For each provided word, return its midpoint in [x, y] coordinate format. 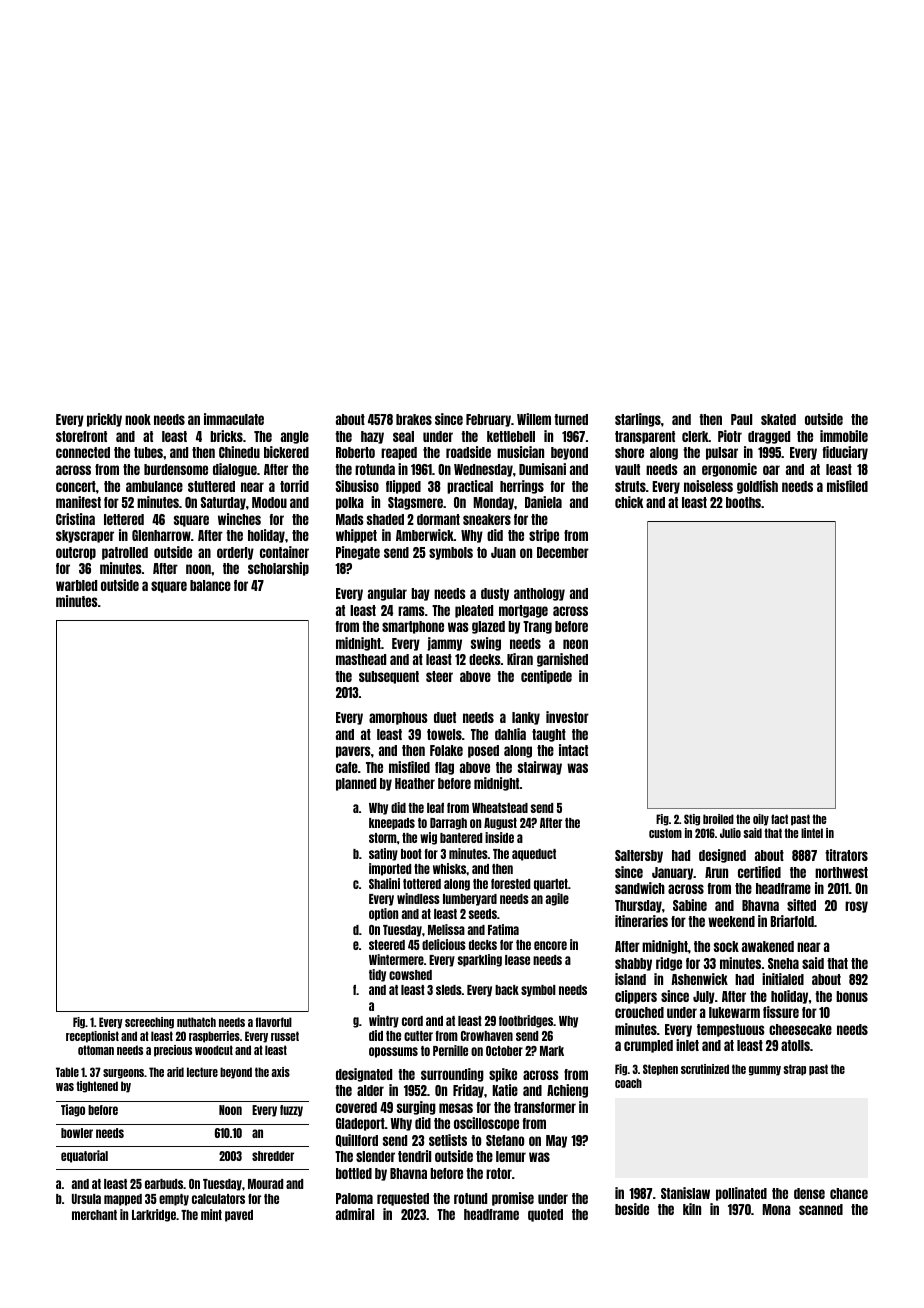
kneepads [392, 824]
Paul [741, 419]
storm [383, 838]
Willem [534, 419]
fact [779, 819]
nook [138, 419]
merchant [94, 1215]
